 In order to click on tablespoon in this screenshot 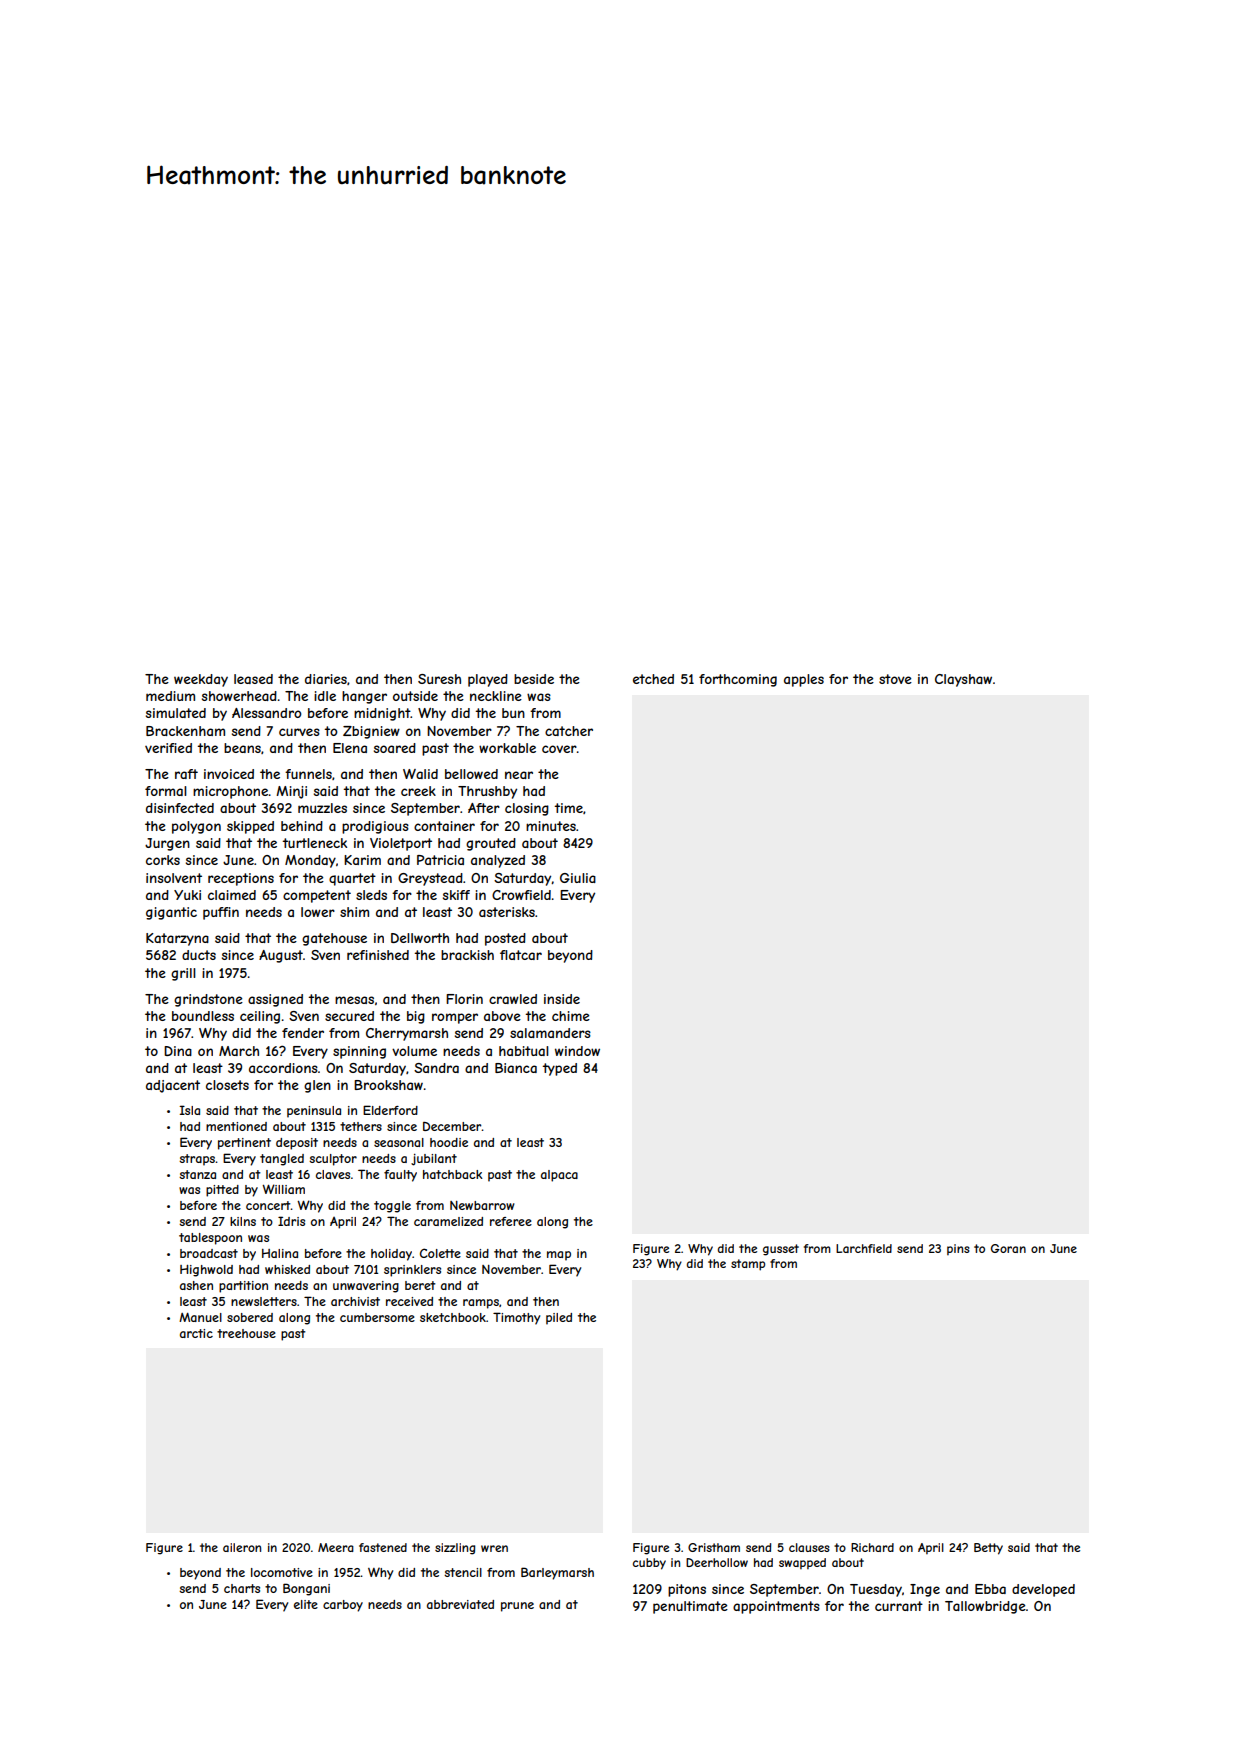, I will do `click(210, 1239)`.
